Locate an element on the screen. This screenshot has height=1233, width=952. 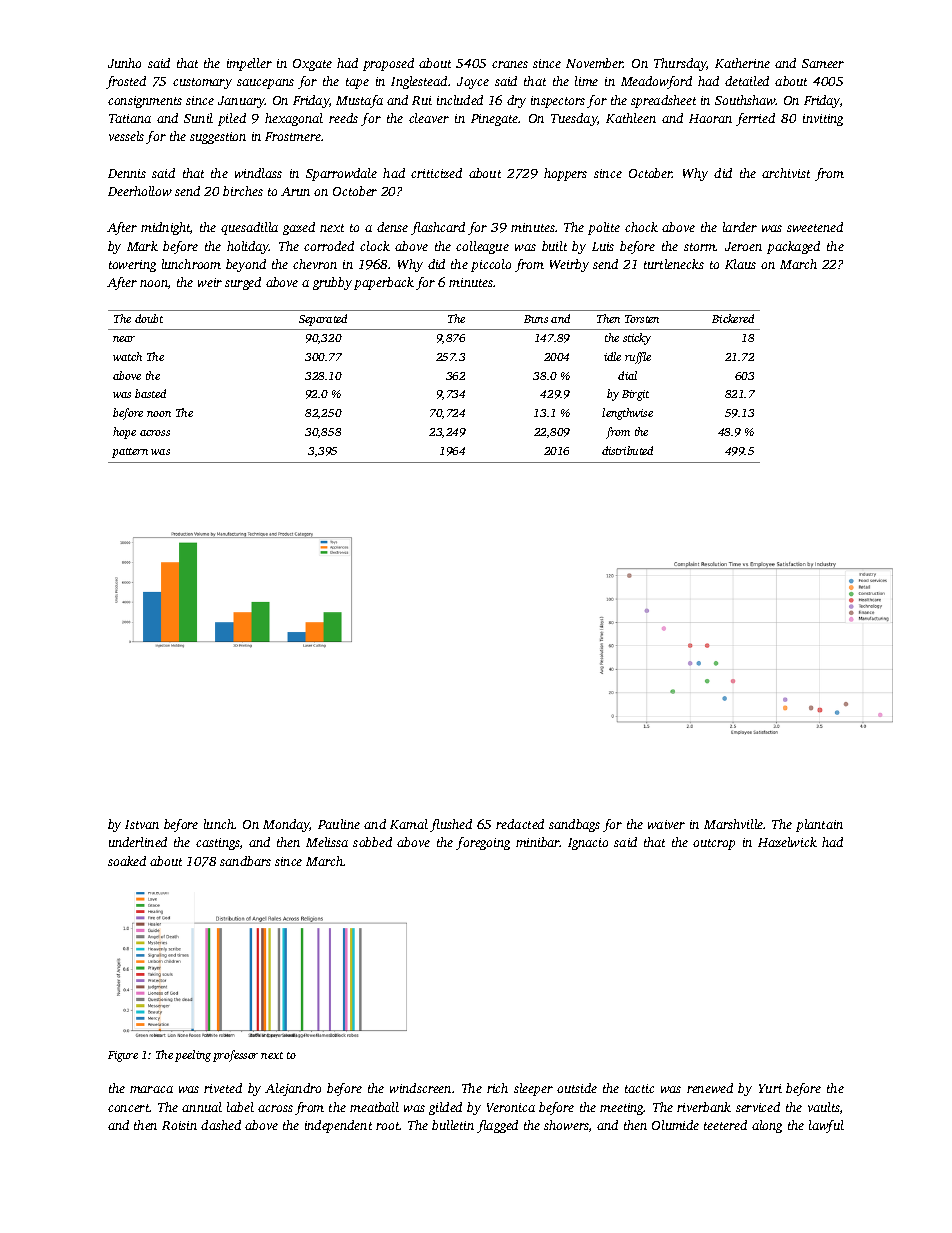
colleague is located at coordinates (482, 247).
